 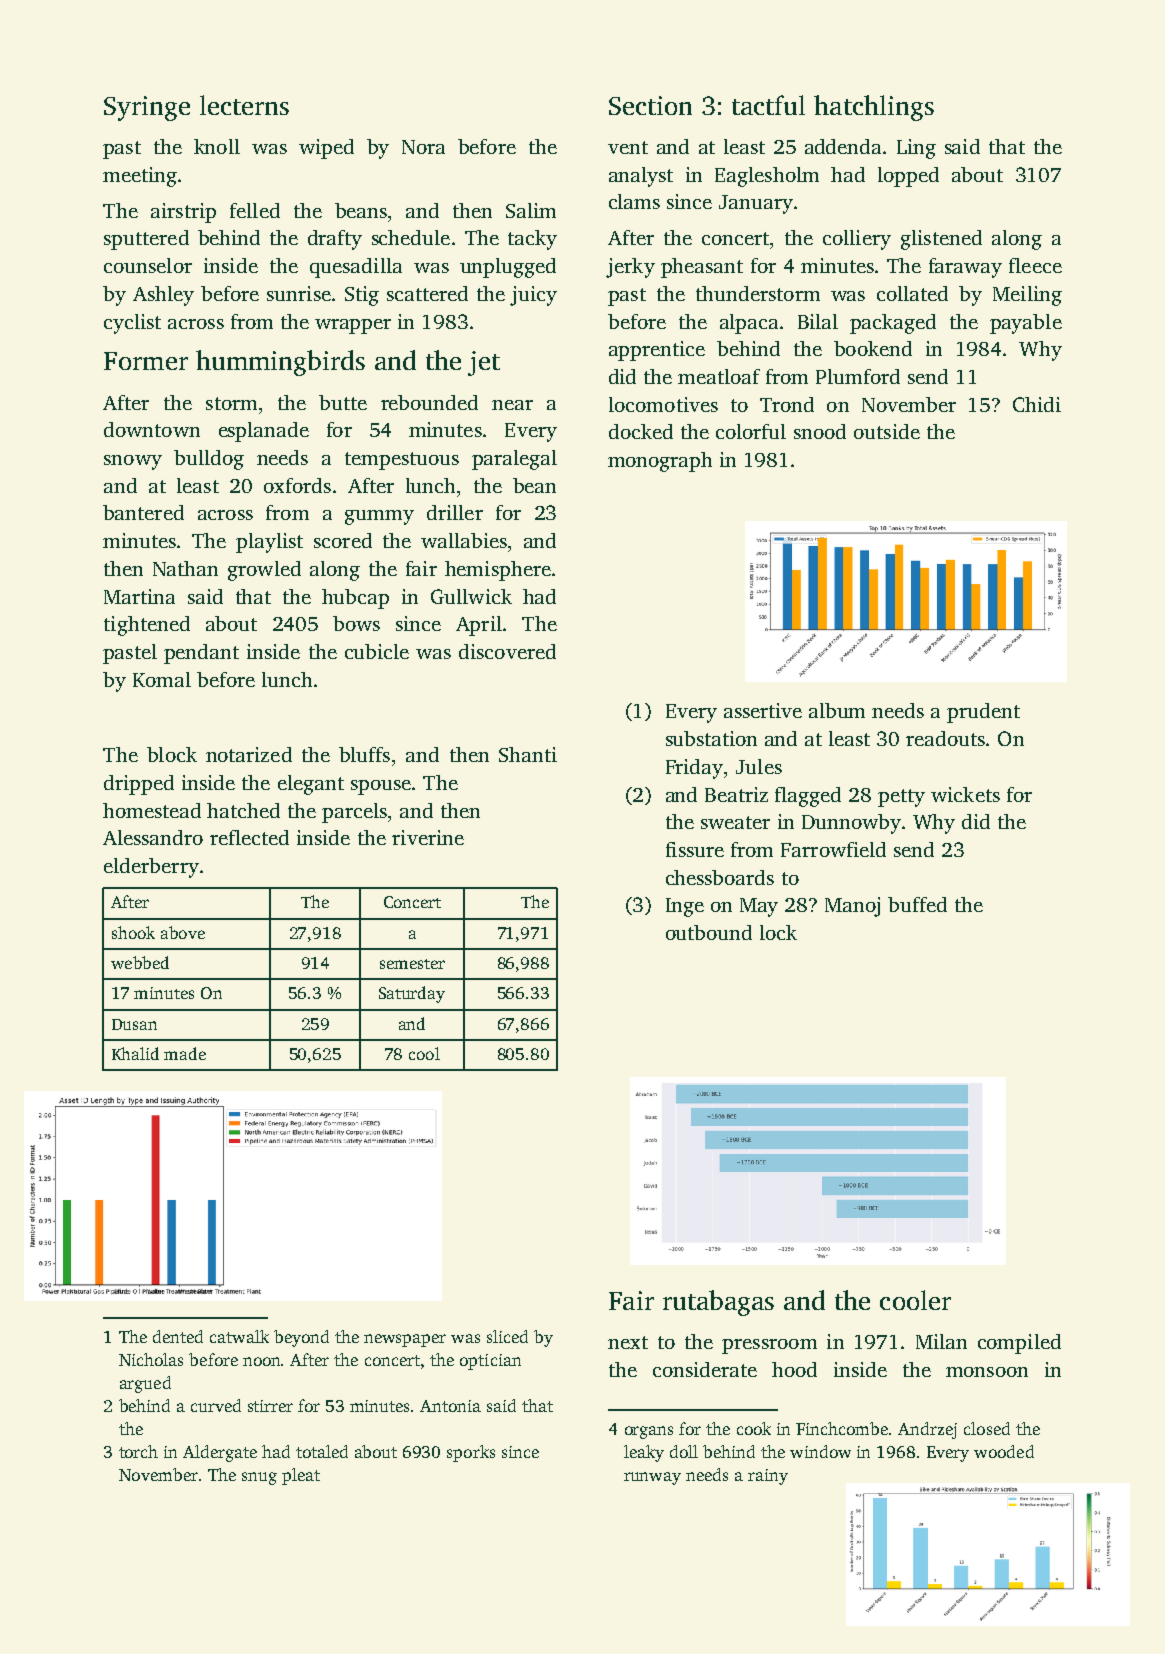 What do you see at coordinates (650, 105) in the screenshot?
I see `Section` at bounding box center [650, 105].
